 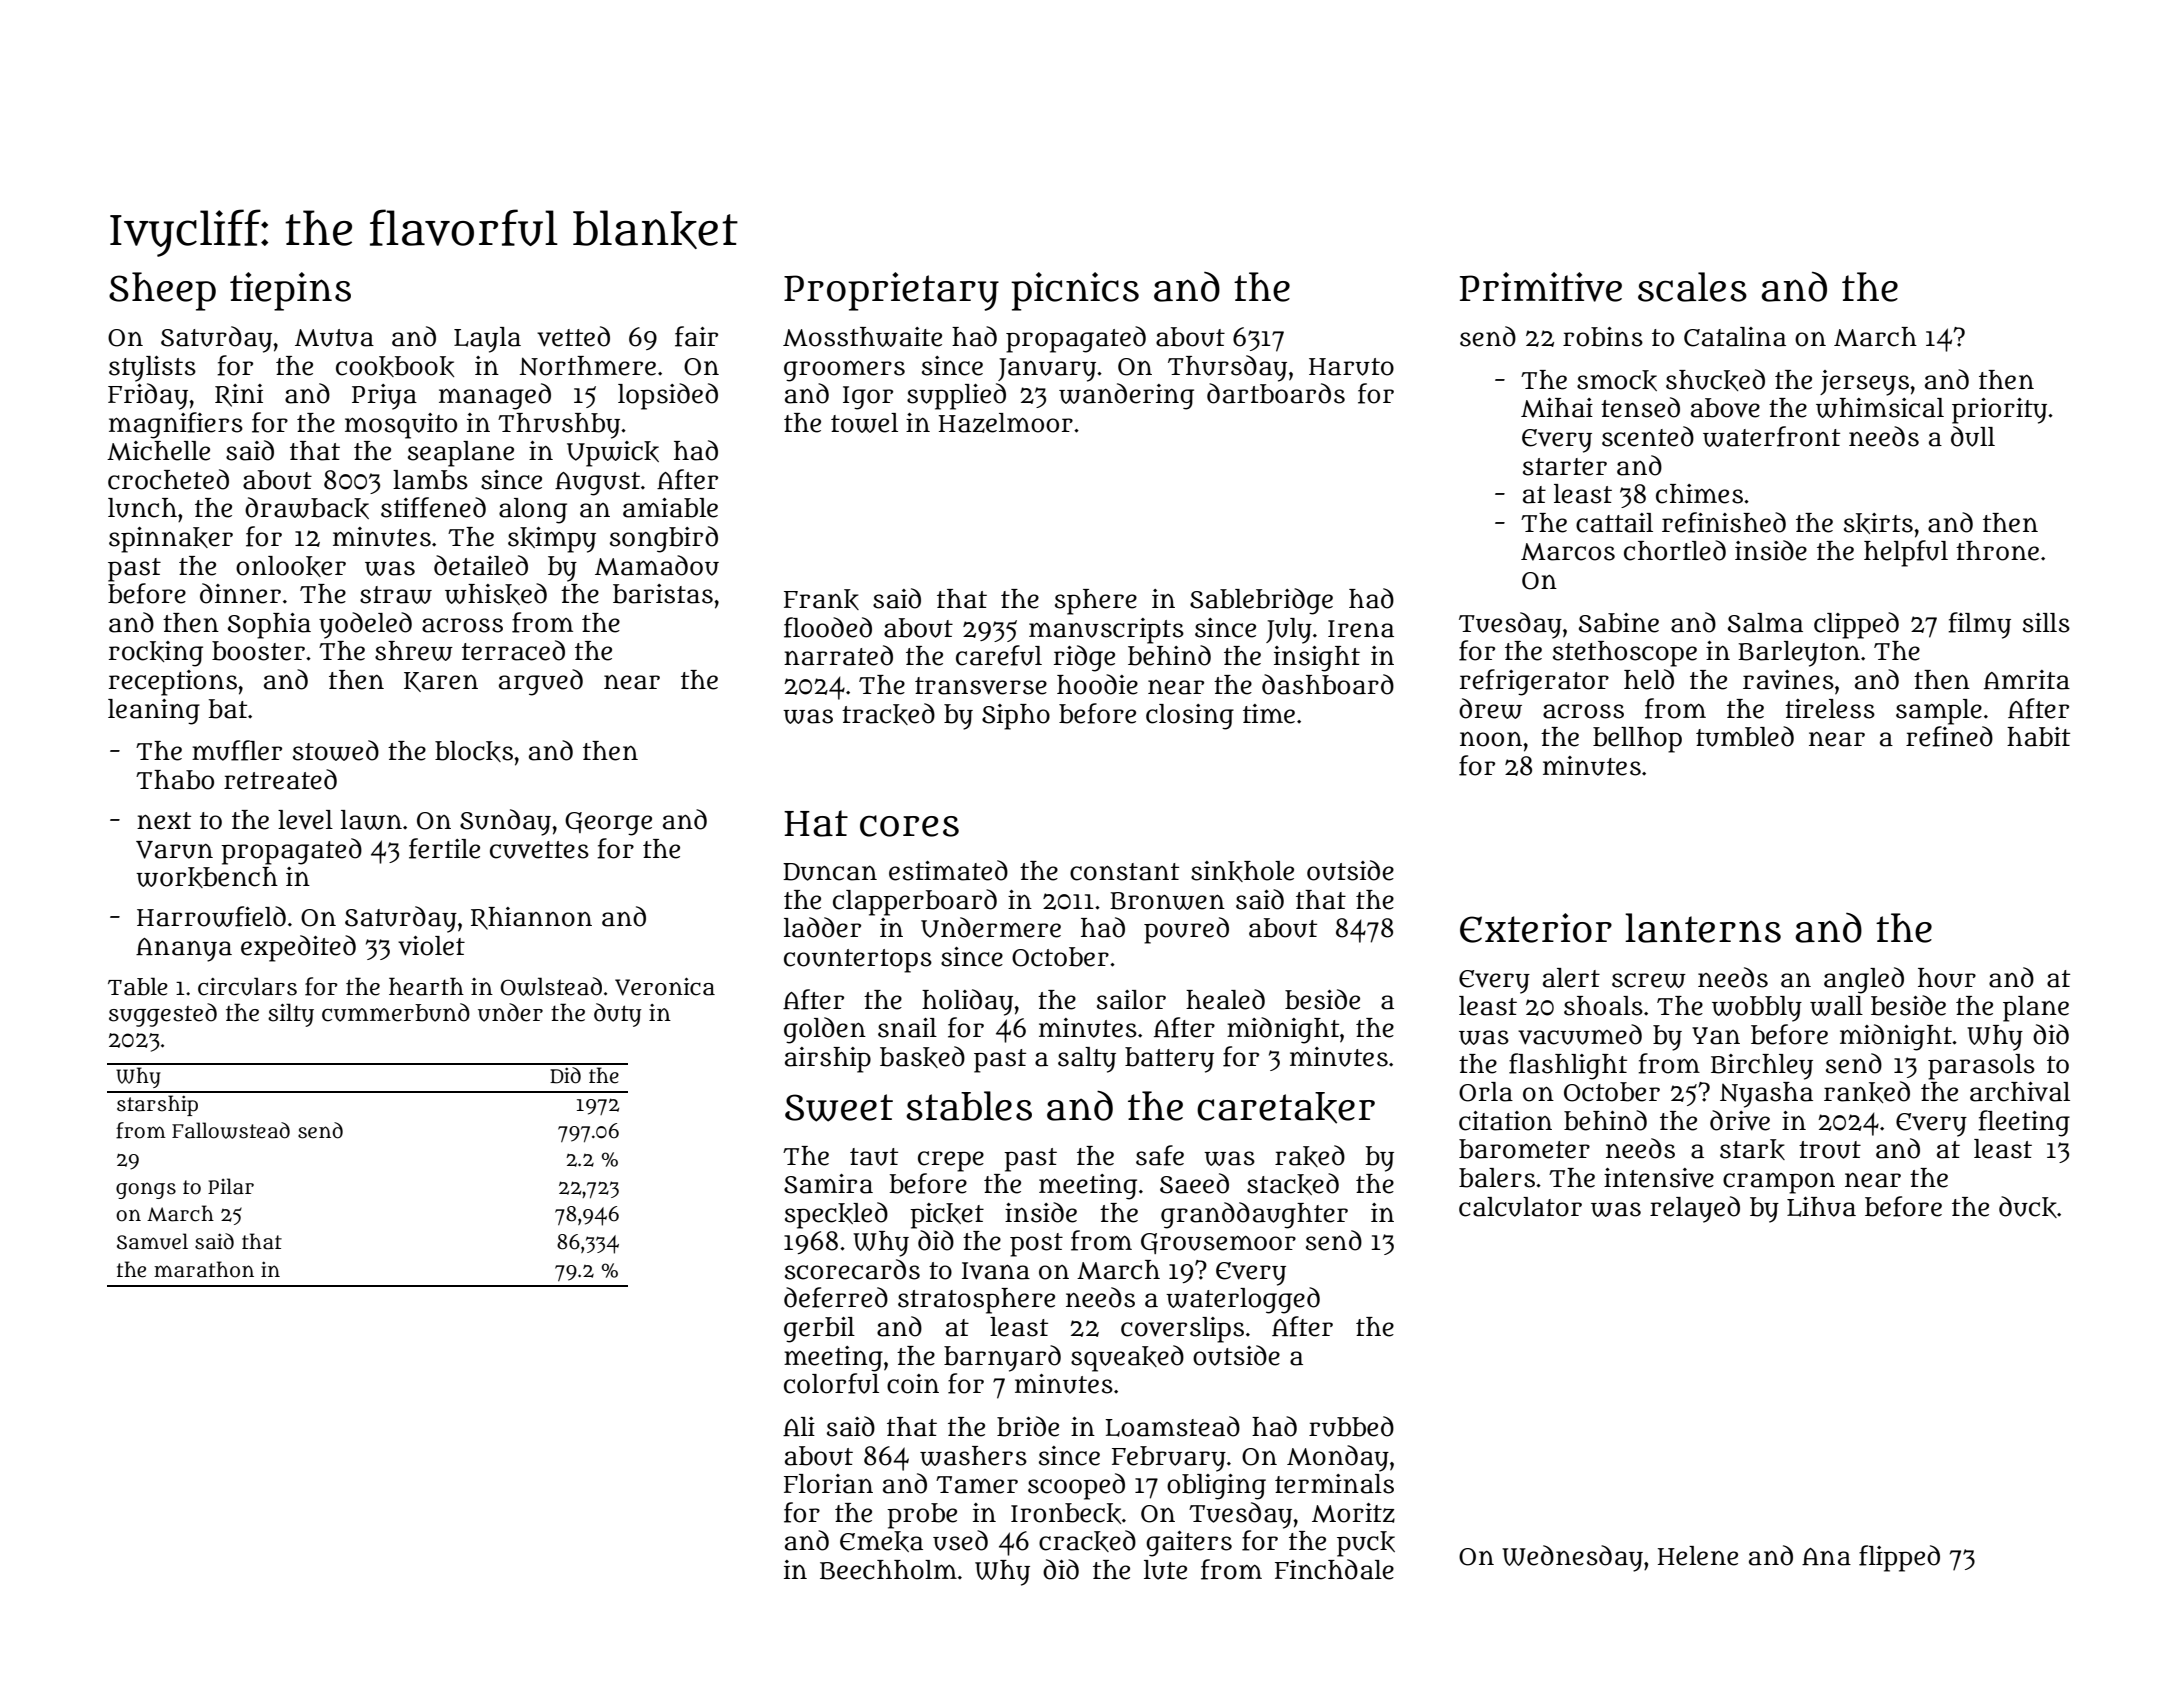 What do you see at coordinates (290, 291) in the document?
I see `tiepins` at bounding box center [290, 291].
